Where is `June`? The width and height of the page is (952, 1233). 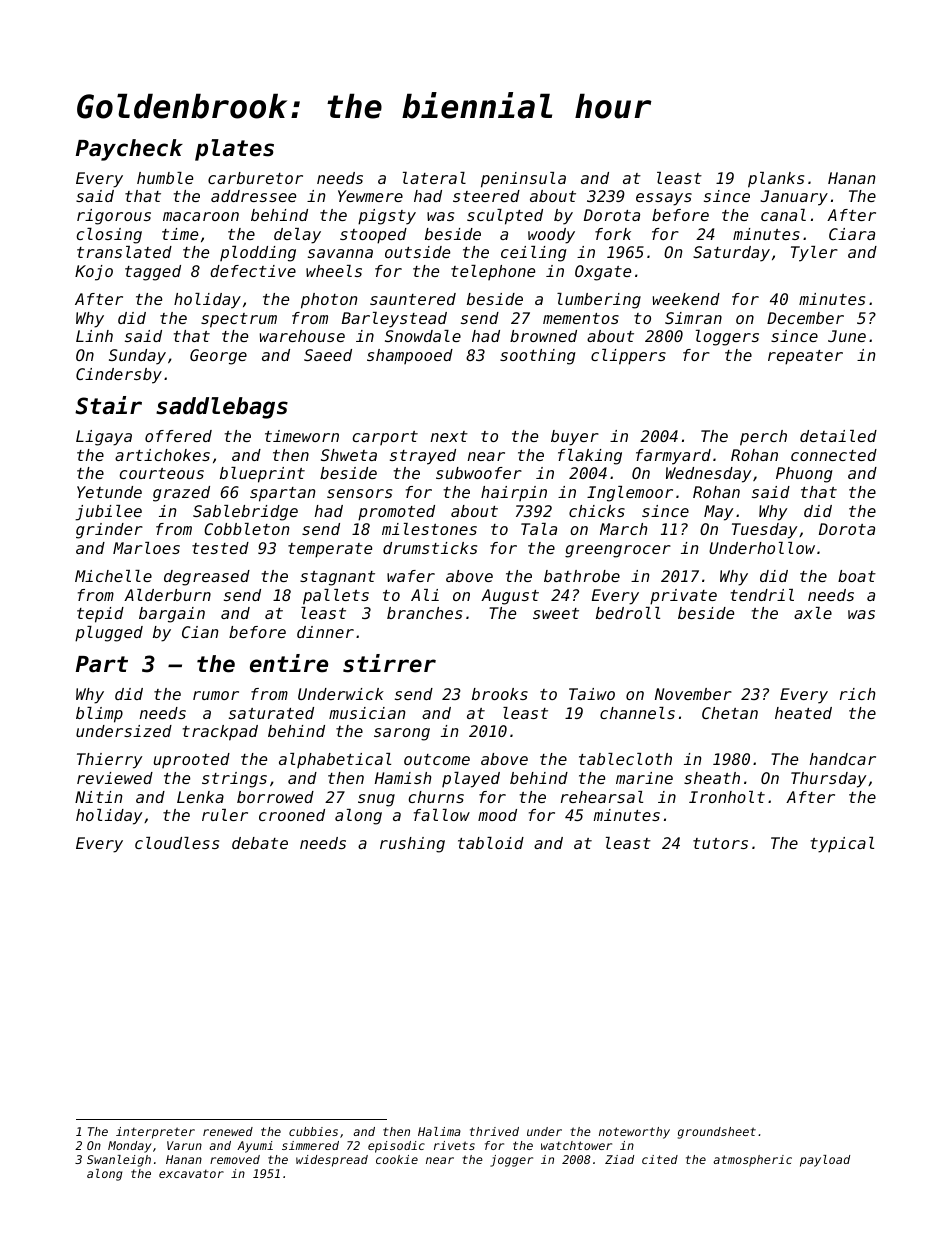 June is located at coordinates (847, 336).
